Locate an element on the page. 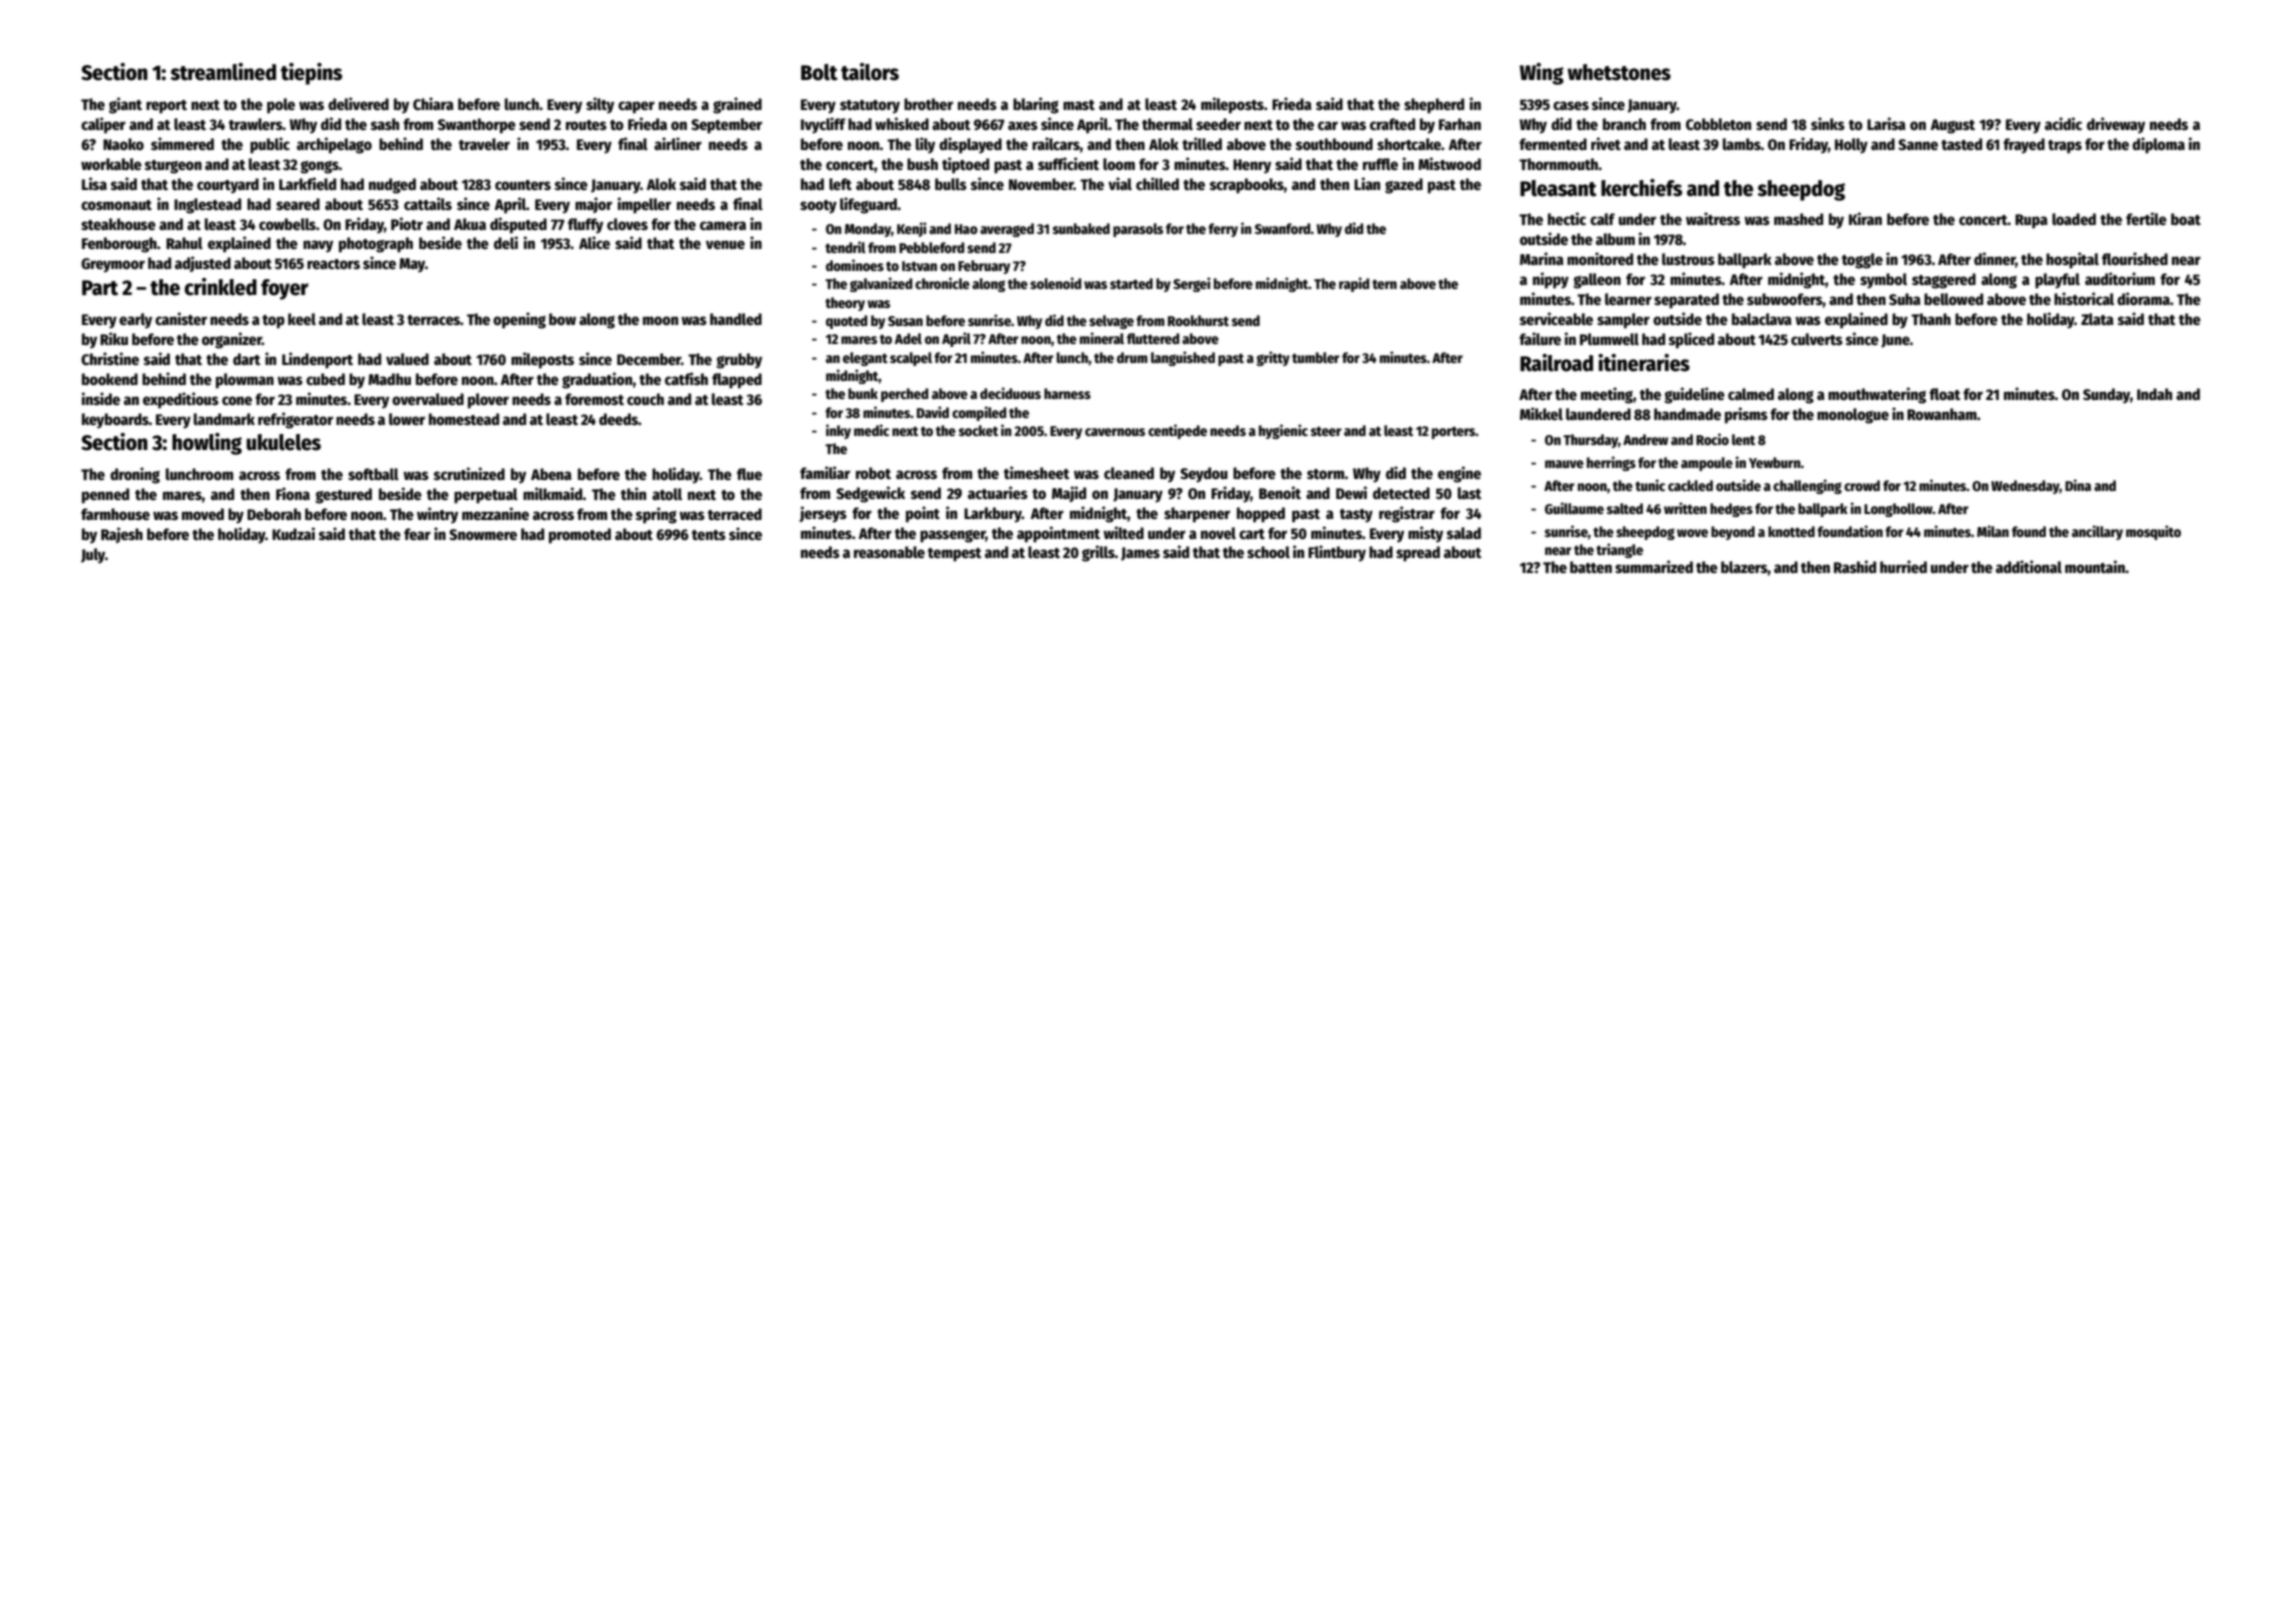 The width and height of the document is (2282, 1614). Alice is located at coordinates (594, 242).
